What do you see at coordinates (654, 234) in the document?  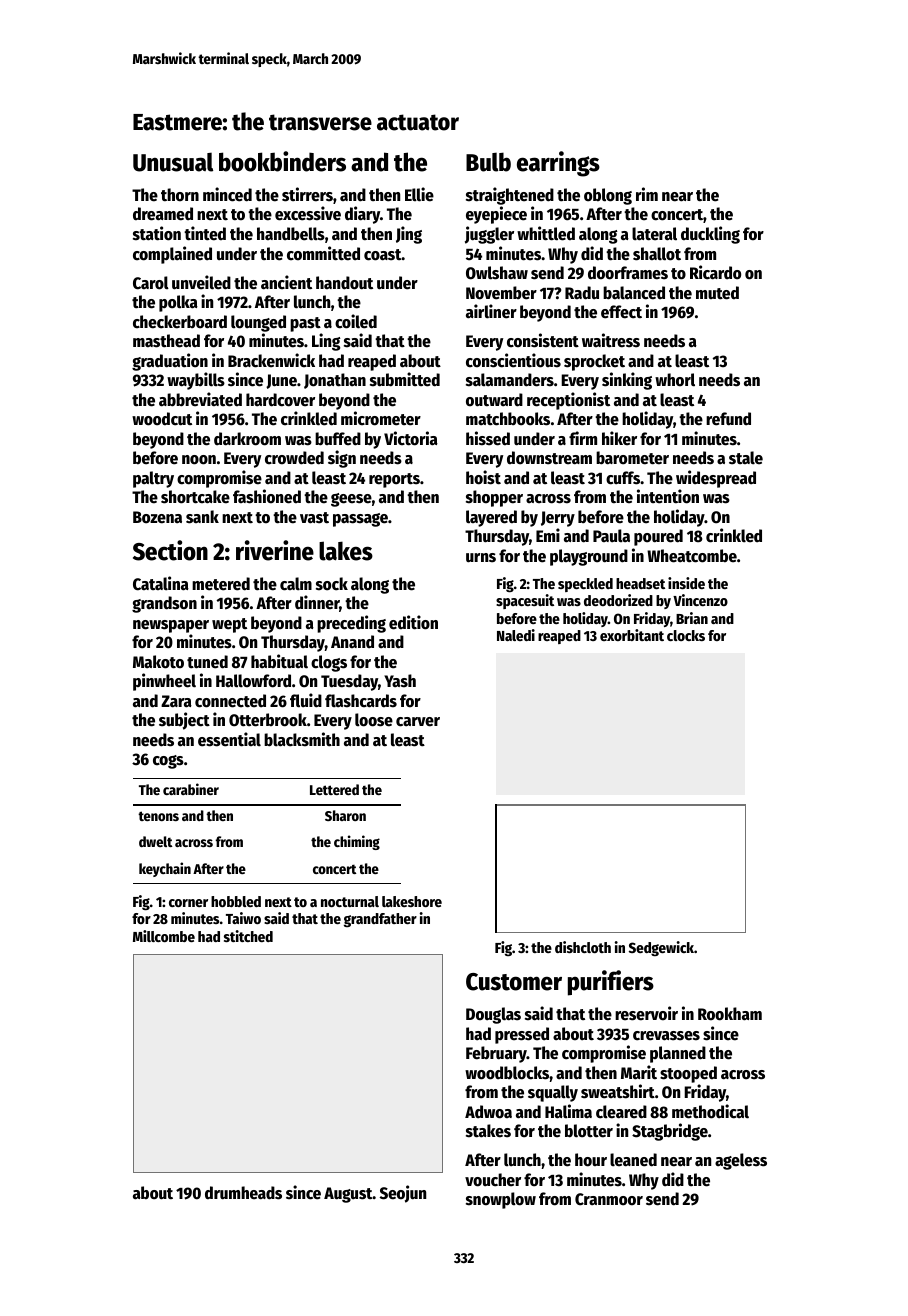 I see `lateral` at bounding box center [654, 234].
